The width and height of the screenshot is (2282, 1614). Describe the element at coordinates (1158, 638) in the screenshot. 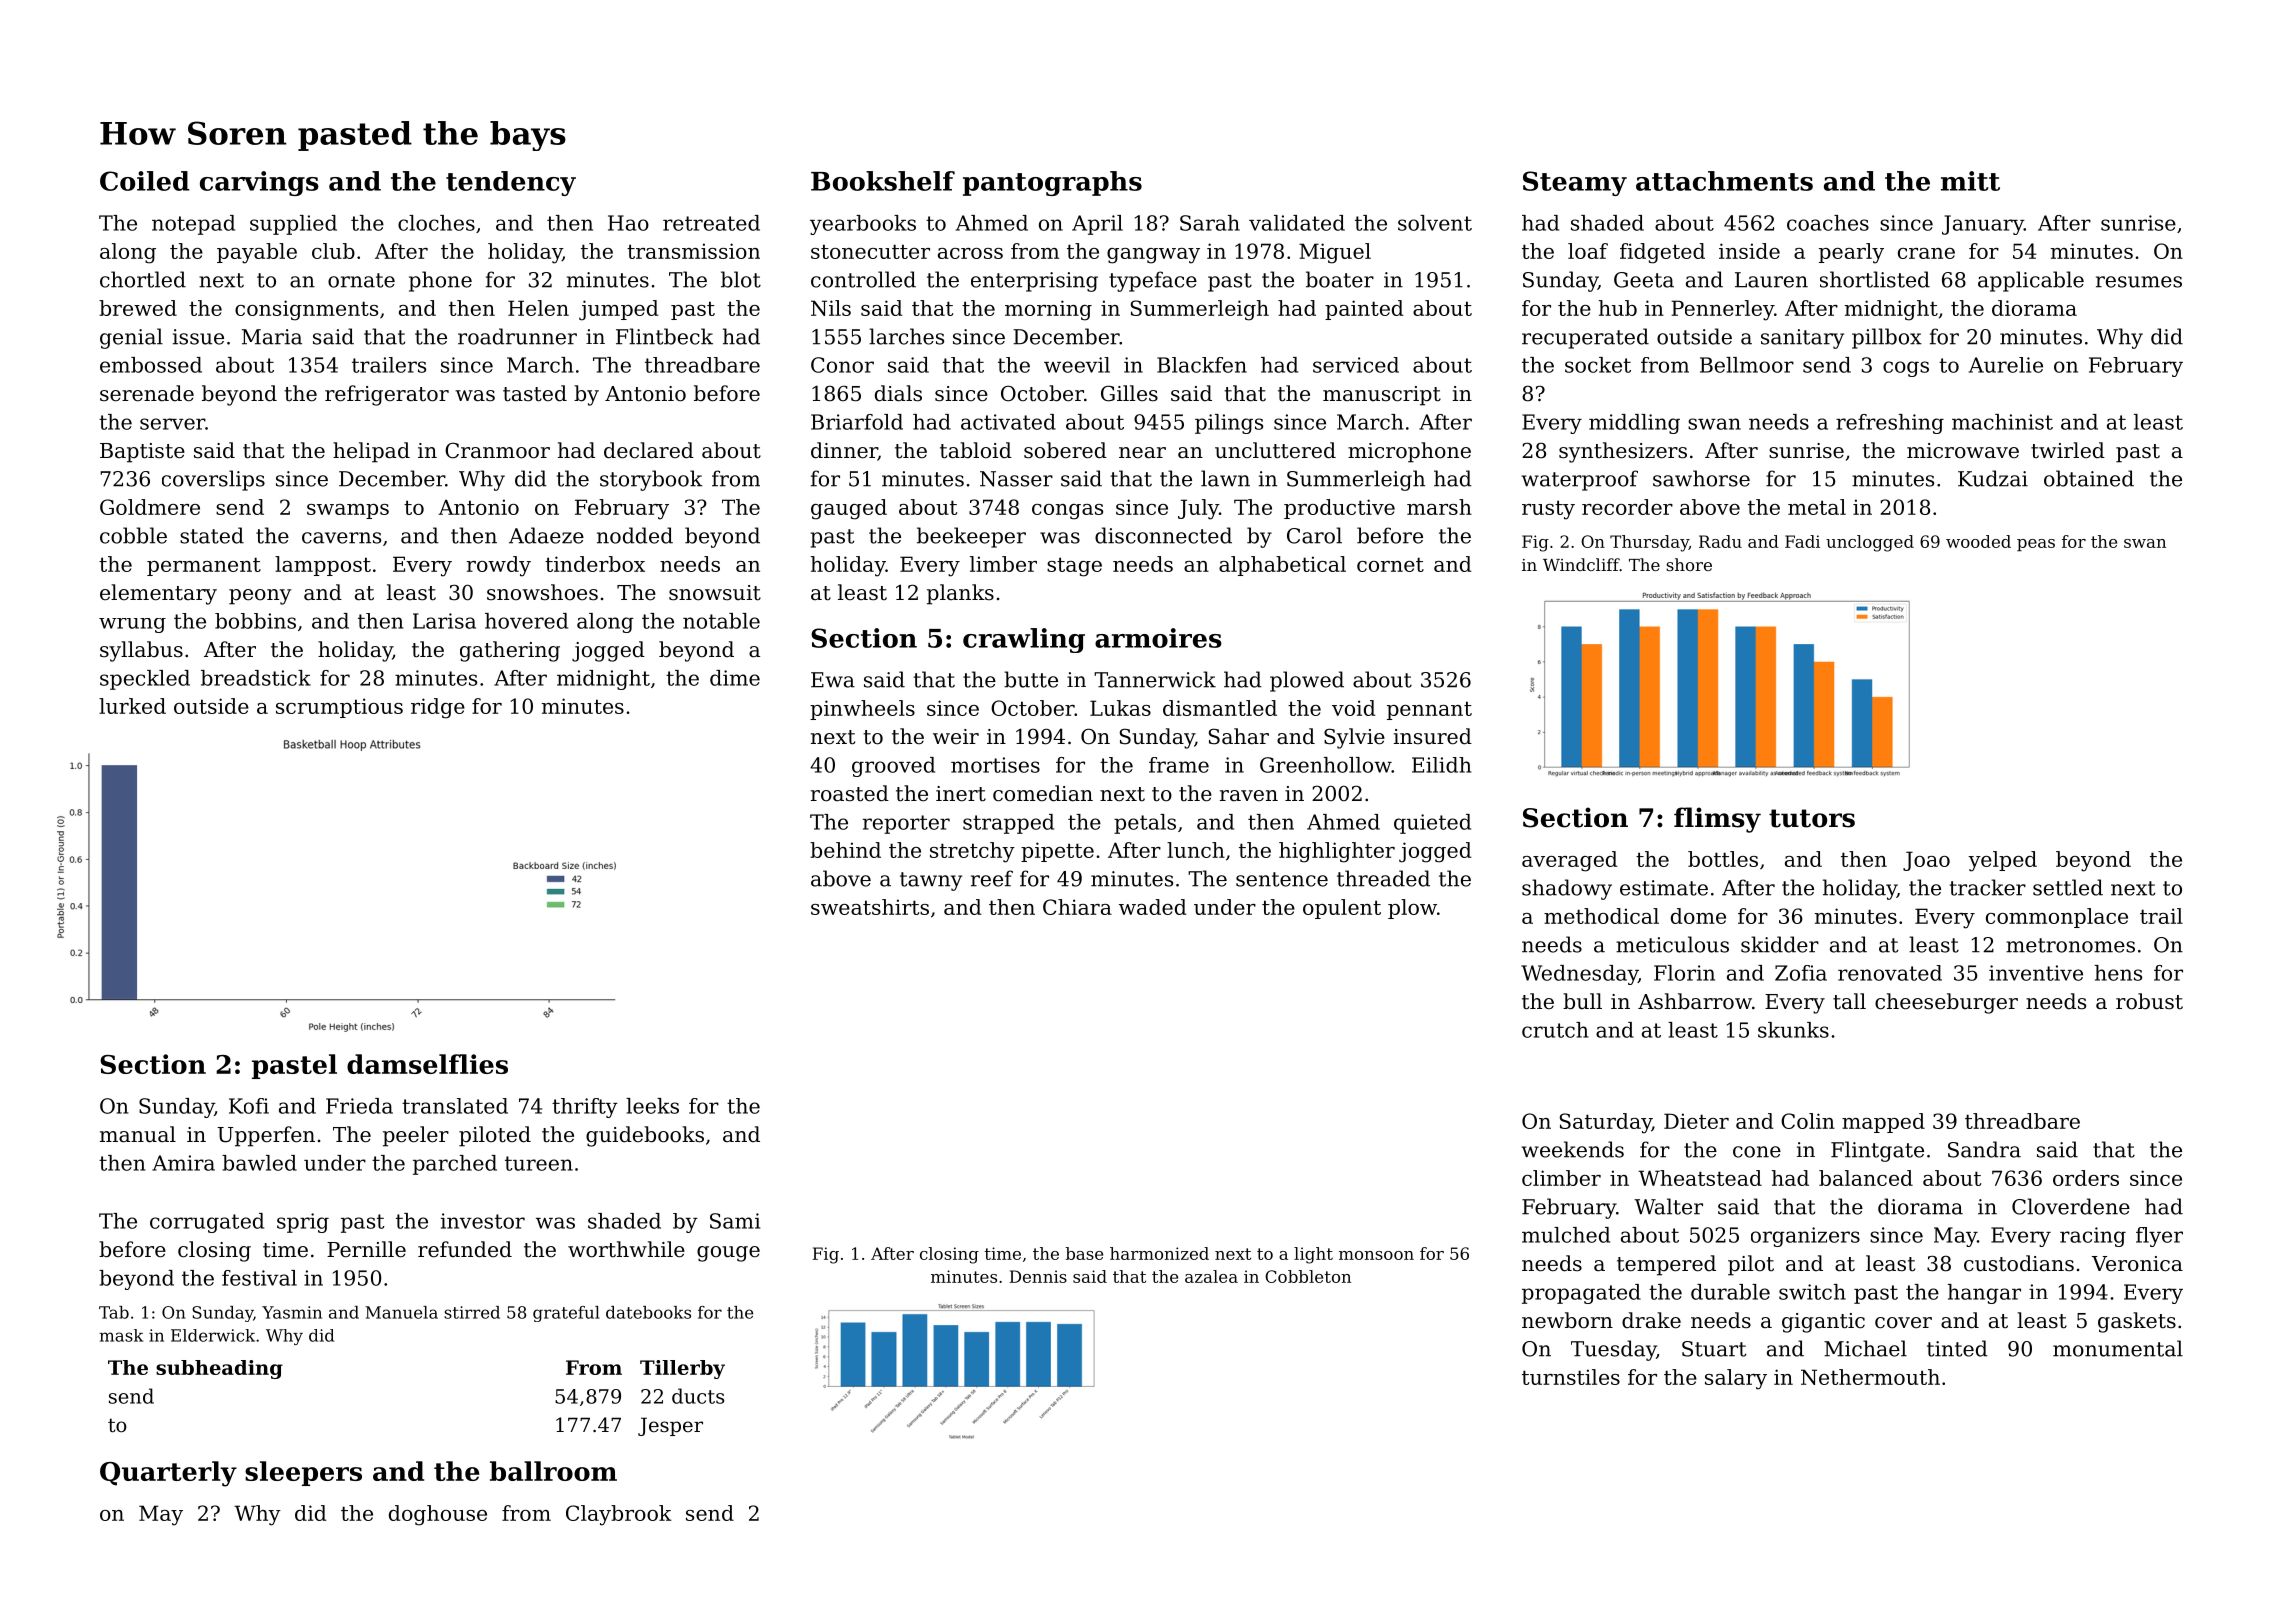

I see `armoires` at that location.
